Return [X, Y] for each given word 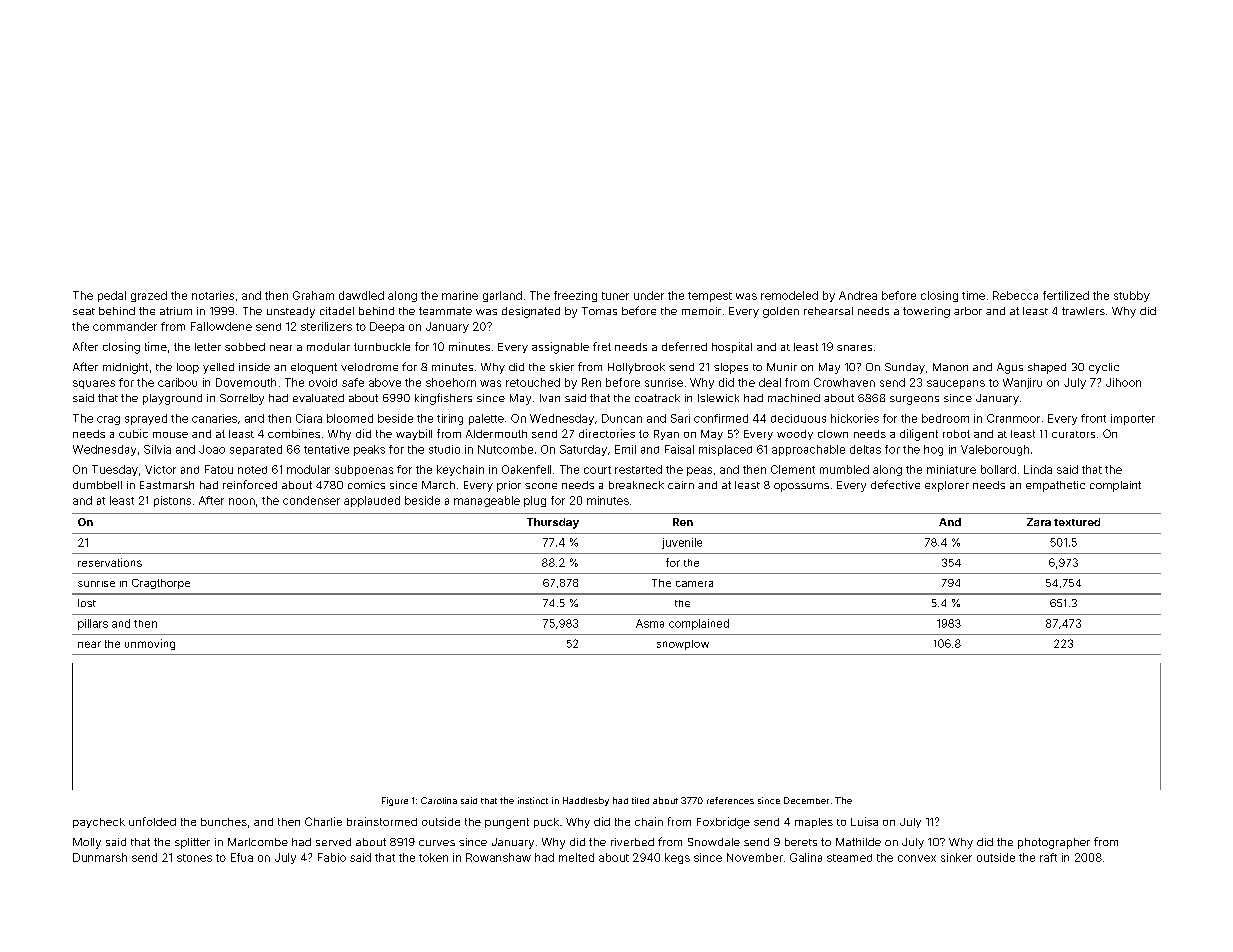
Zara [1039, 522]
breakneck [636, 485]
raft [1048, 857]
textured [1077, 522]
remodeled [789, 295]
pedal [112, 296]
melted [576, 857]
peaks [369, 450]
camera [694, 584]
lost [87, 603]
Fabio [332, 857]
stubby [1132, 296]
